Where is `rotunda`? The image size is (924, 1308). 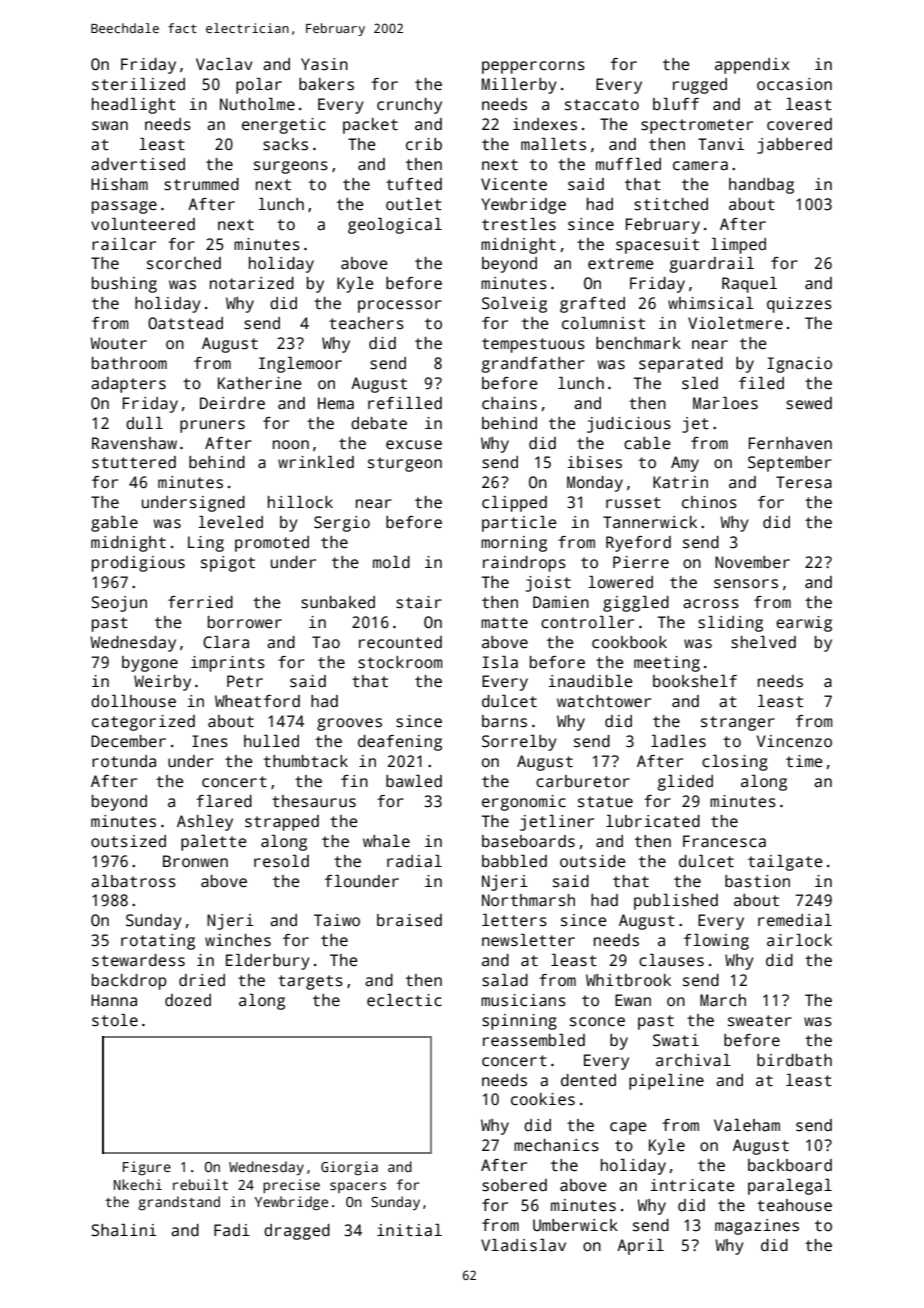 rotunda is located at coordinates (124, 761).
